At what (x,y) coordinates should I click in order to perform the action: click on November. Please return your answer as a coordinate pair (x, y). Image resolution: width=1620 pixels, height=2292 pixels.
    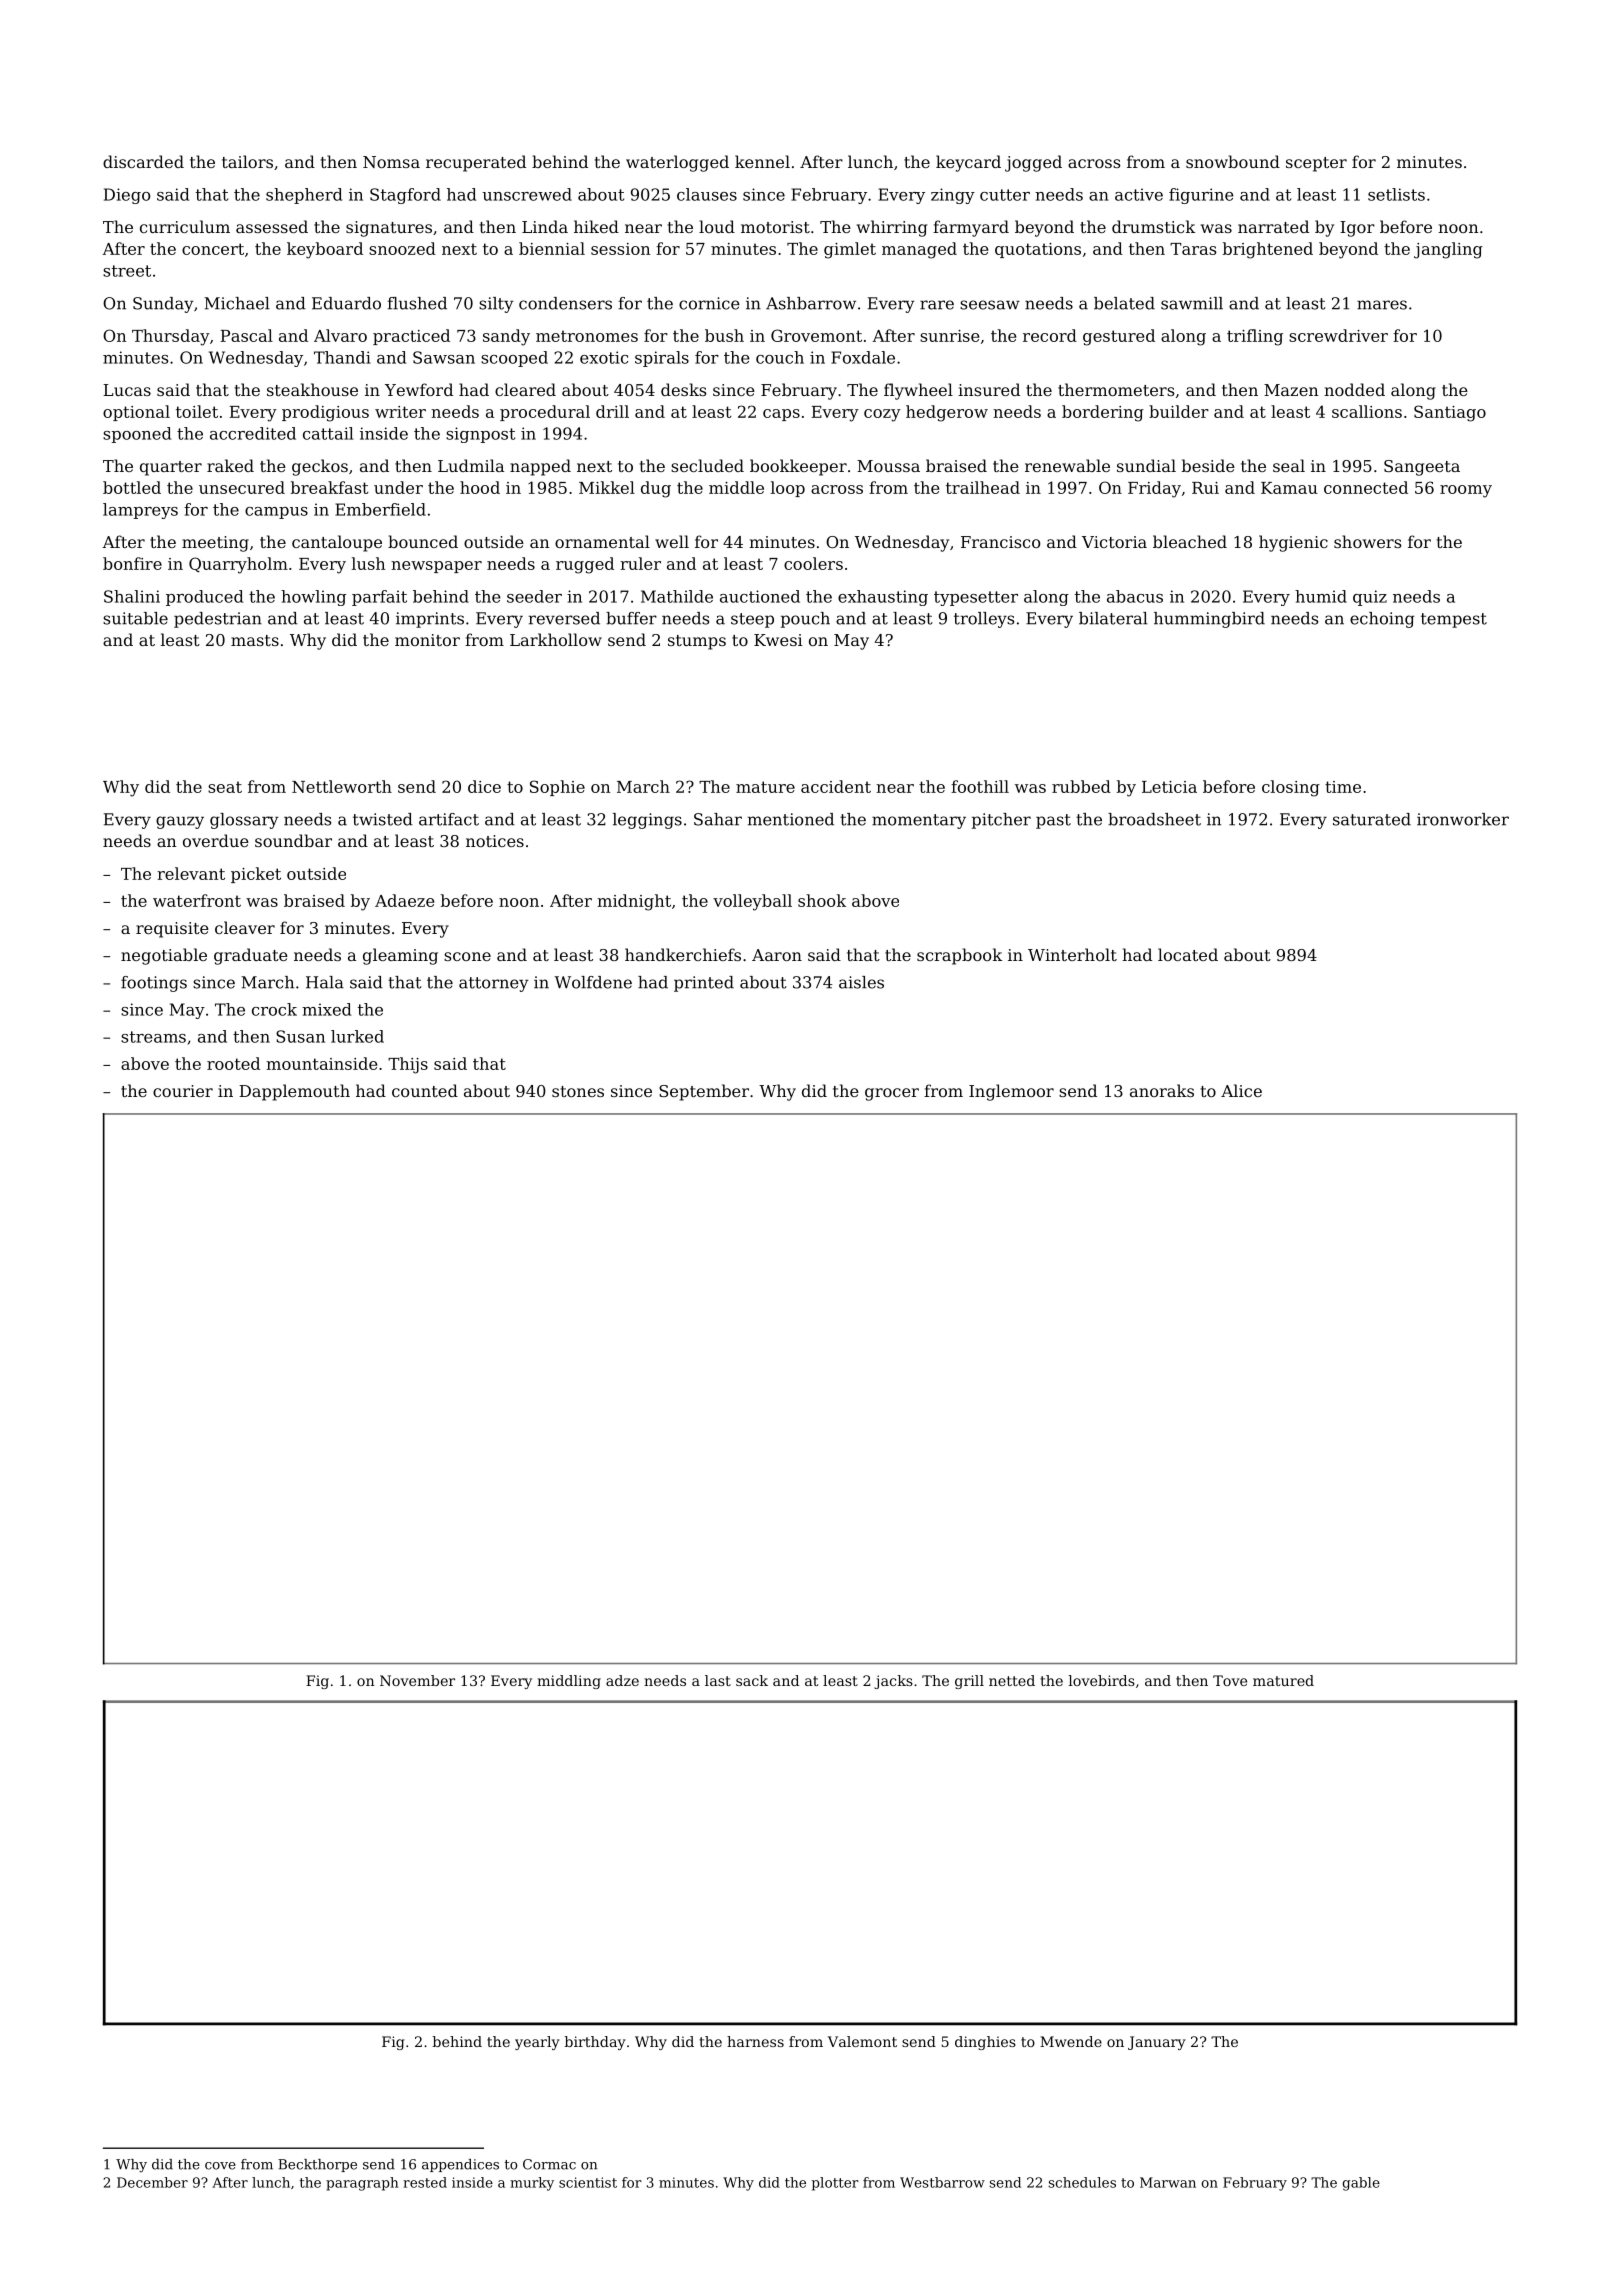
    Looking at the image, I should click on (417, 1680).
